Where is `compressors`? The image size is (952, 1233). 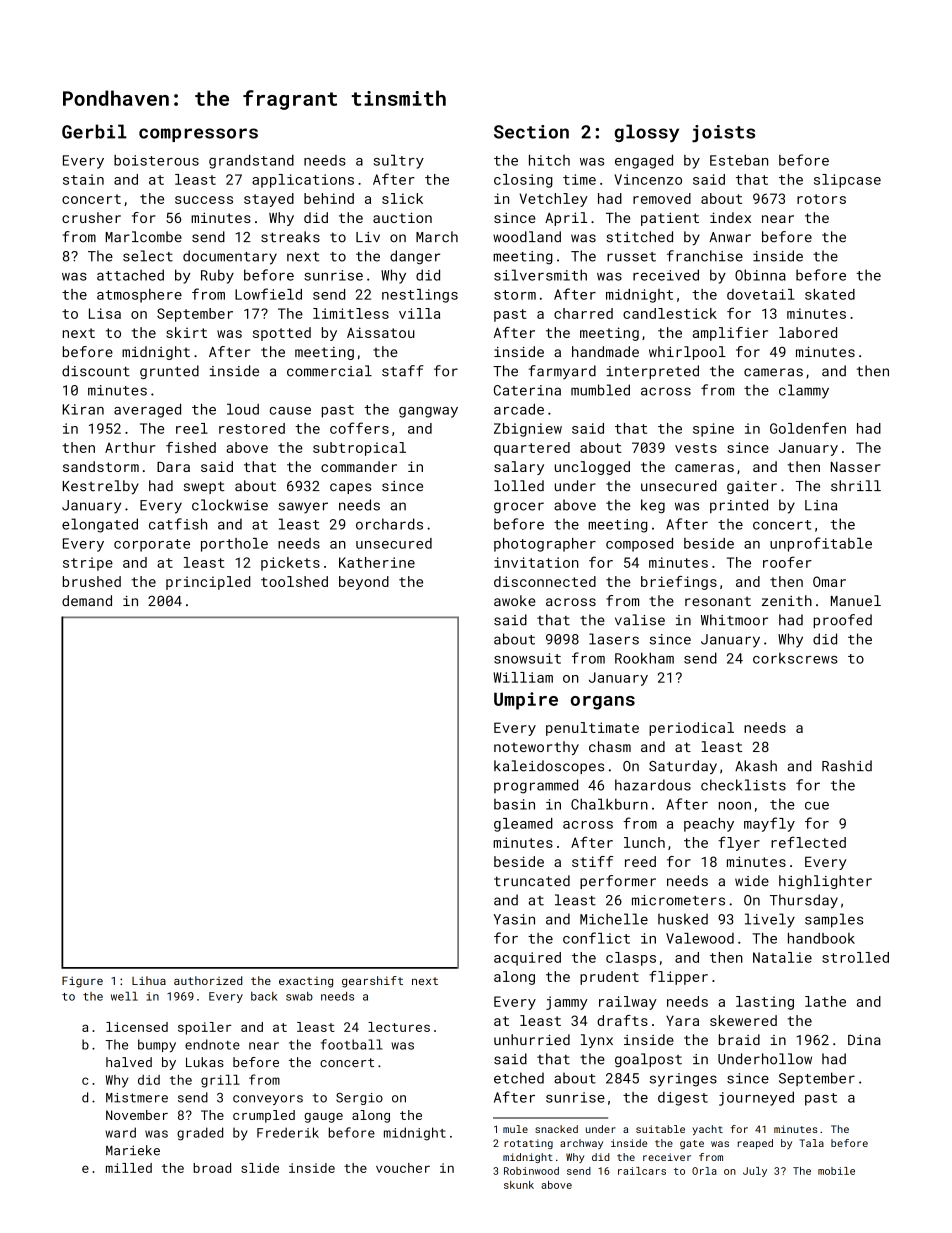 compressors is located at coordinates (198, 135).
